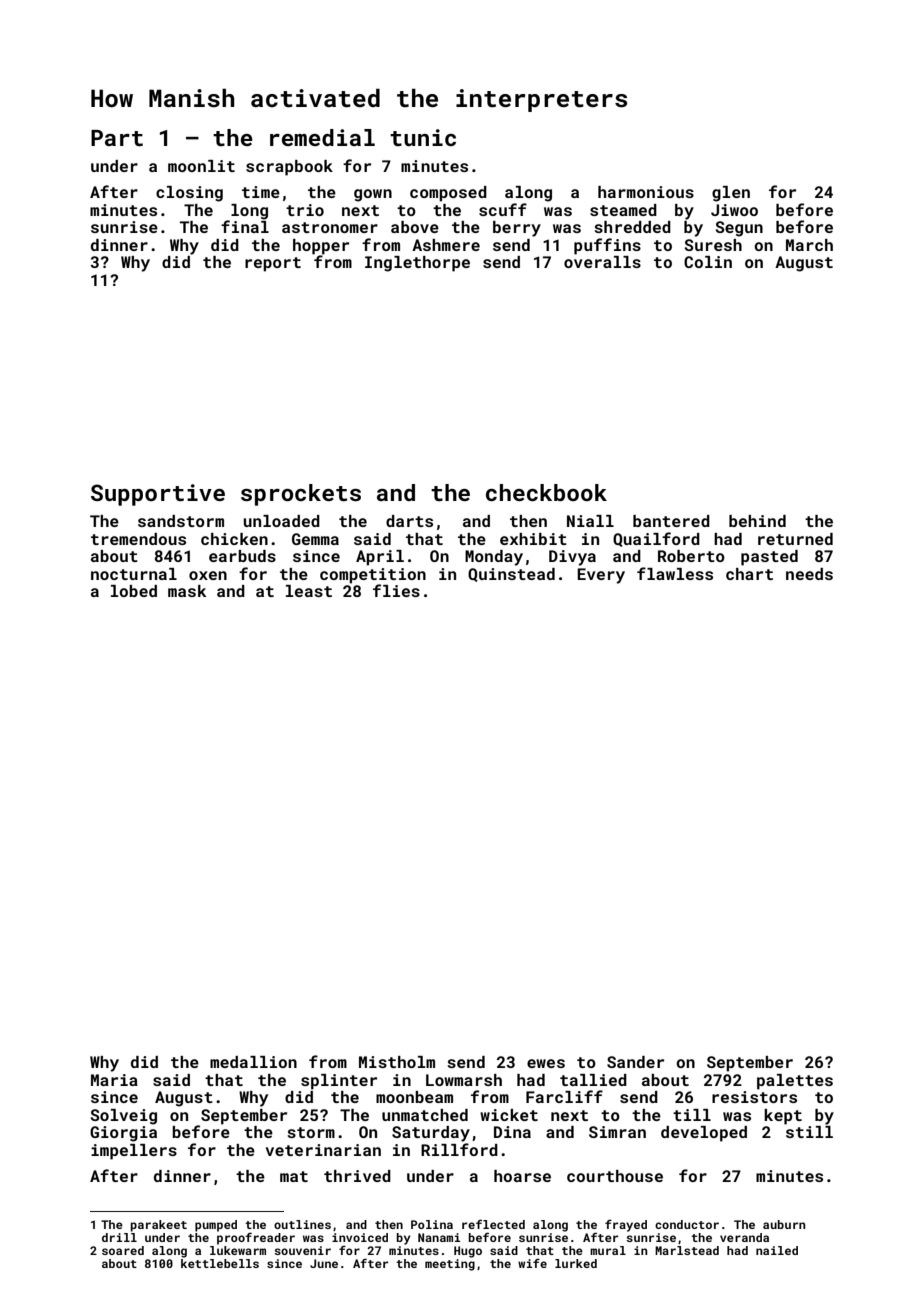 Image resolution: width=924 pixels, height=1314 pixels. I want to click on Part, so click(117, 138).
